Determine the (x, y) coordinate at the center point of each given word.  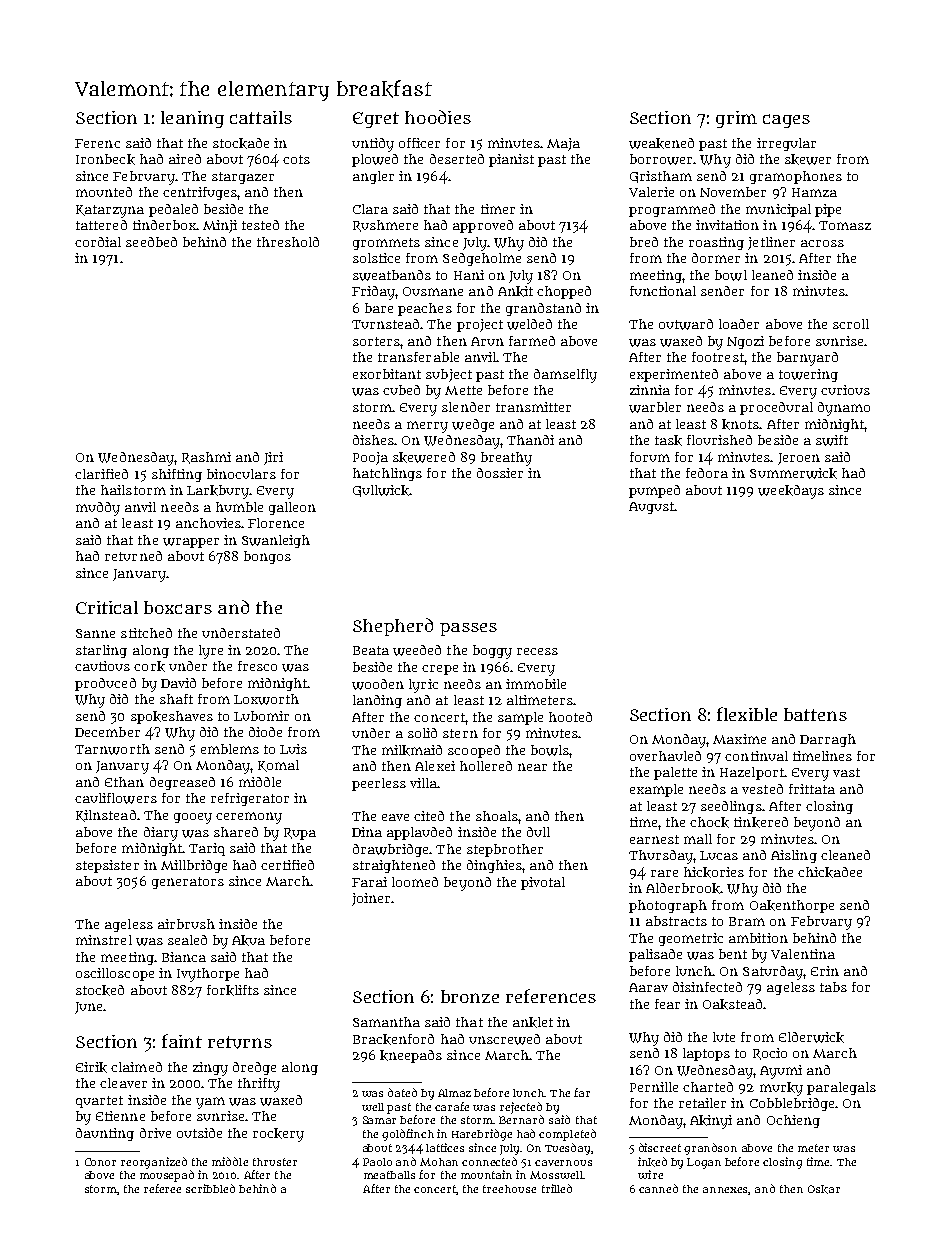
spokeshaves (172, 717)
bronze (470, 996)
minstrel (104, 940)
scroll (851, 324)
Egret (376, 120)
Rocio (770, 1054)
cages (786, 121)
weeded (417, 650)
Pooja (370, 458)
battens (815, 714)
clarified (101, 474)
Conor (100, 1162)
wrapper (191, 543)
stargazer (243, 178)
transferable (418, 357)
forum (650, 457)
